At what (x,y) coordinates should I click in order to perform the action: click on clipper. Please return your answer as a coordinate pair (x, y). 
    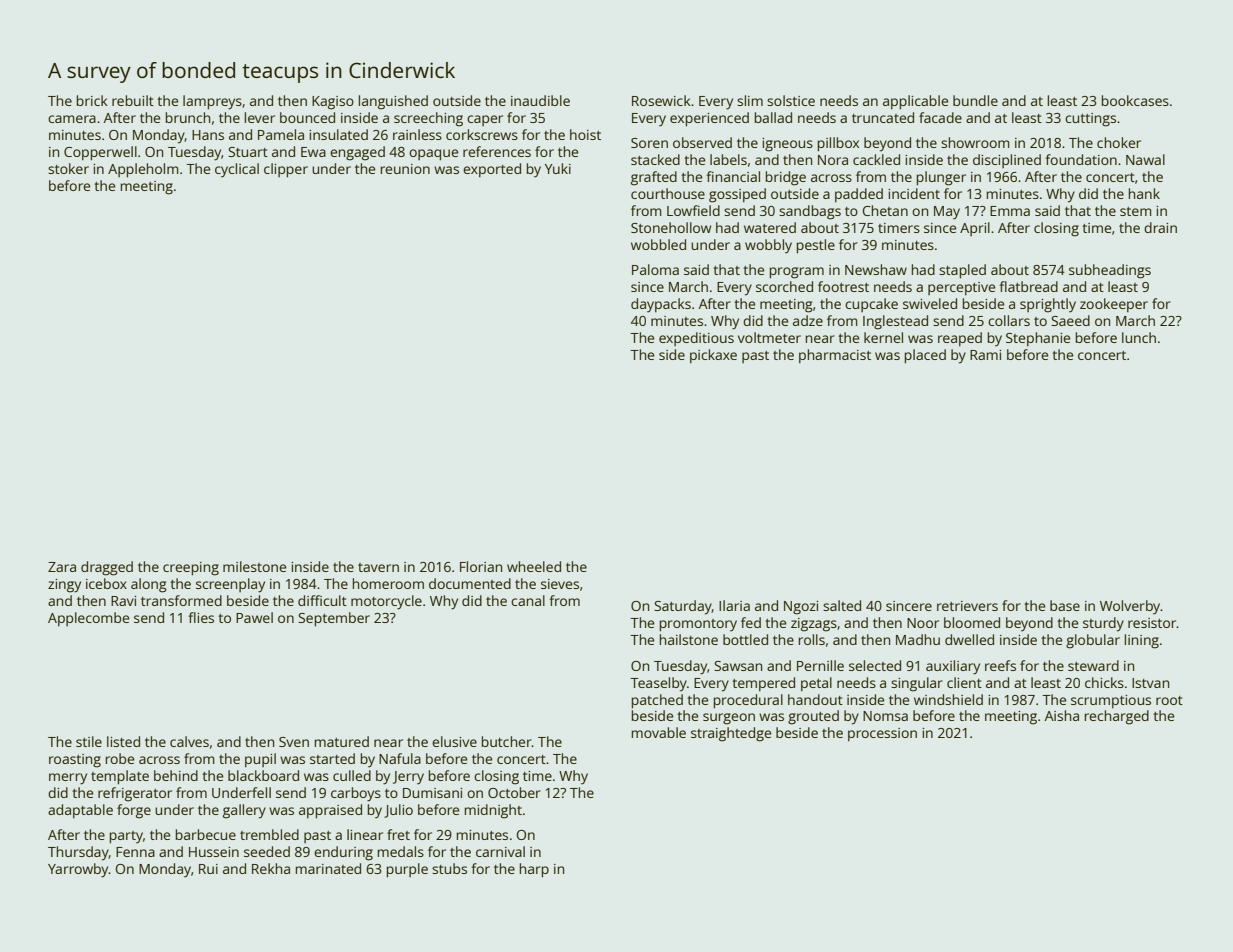
    Looking at the image, I should click on (286, 170).
